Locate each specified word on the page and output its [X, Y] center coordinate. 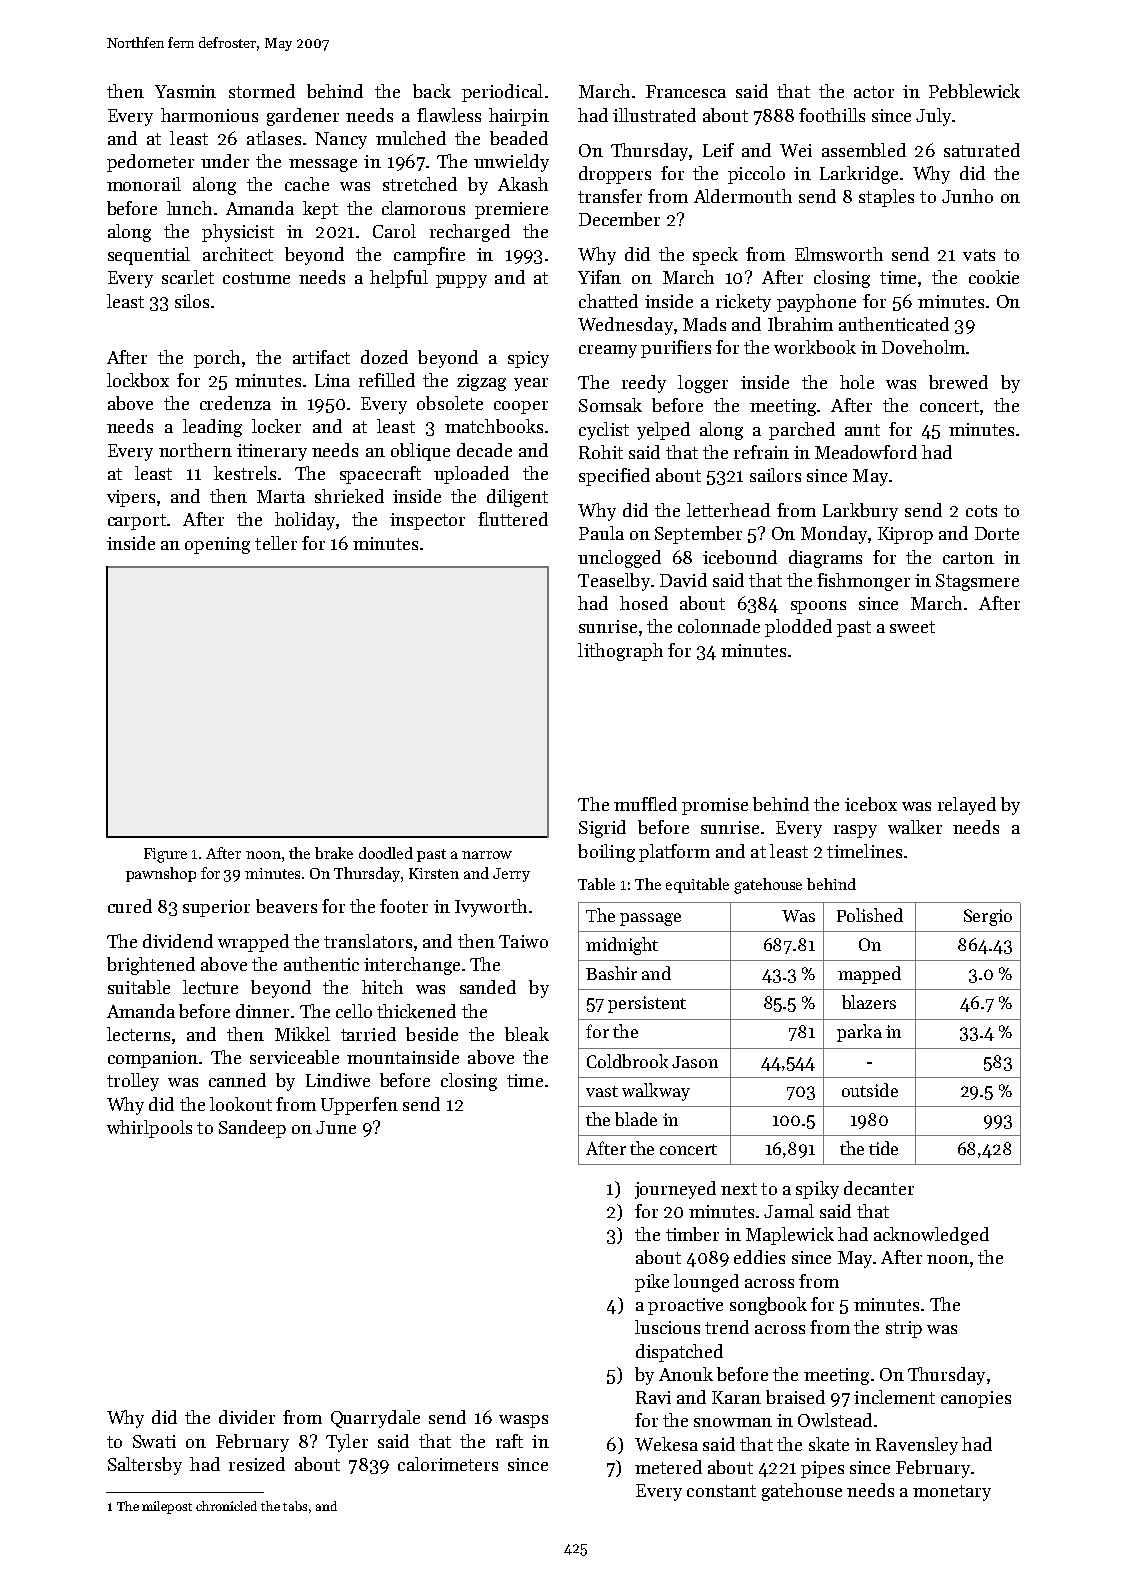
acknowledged [931, 1236]
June [336, 1127]
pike [652, 1283]
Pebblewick [974, 91]
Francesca [686, 91]
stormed [262, 91]
